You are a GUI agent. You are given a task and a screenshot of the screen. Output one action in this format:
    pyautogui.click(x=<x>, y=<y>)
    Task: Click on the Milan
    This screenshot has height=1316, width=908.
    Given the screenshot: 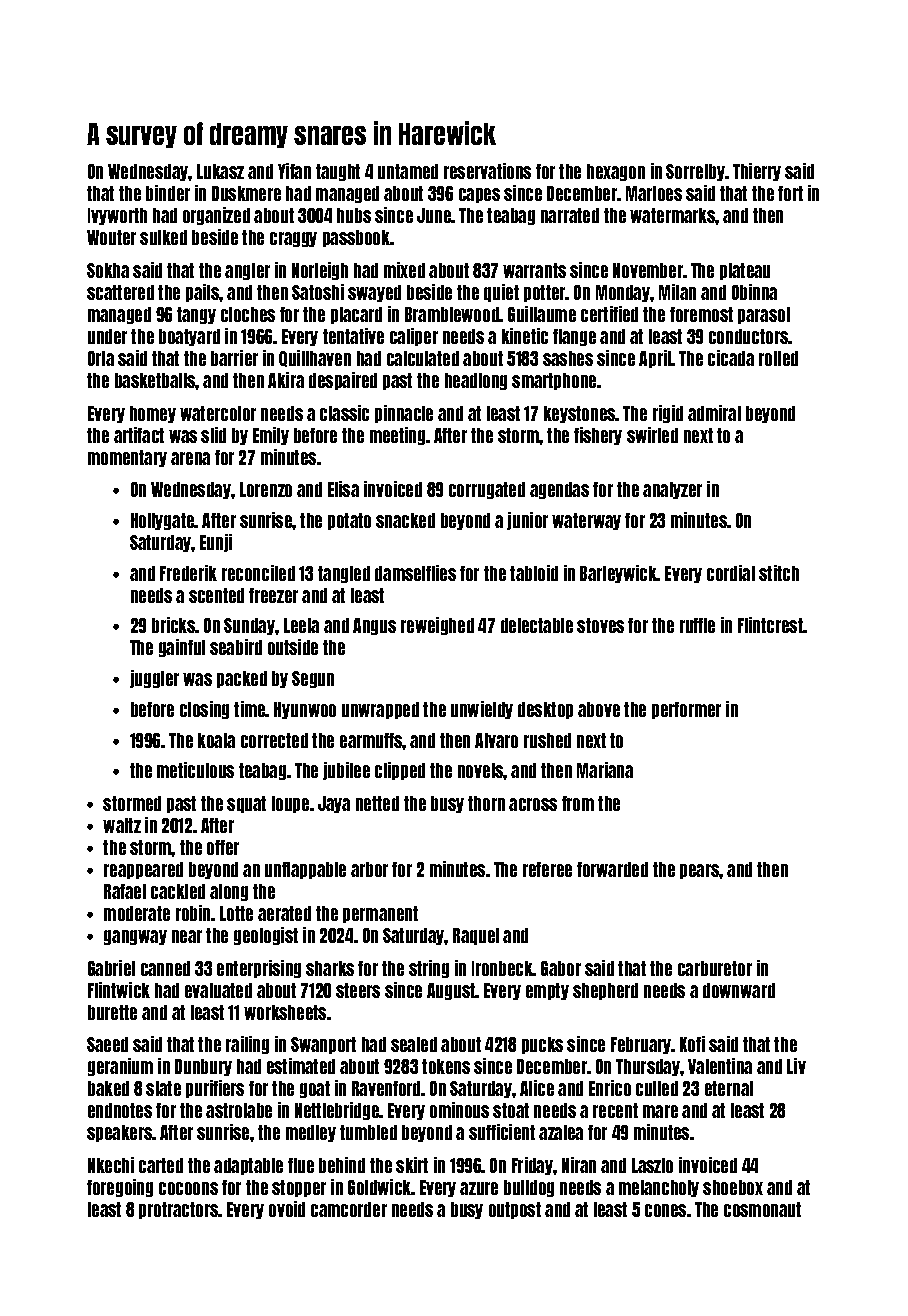 What is the action you would take?
    pyautogui.click(x=677, y=292)
